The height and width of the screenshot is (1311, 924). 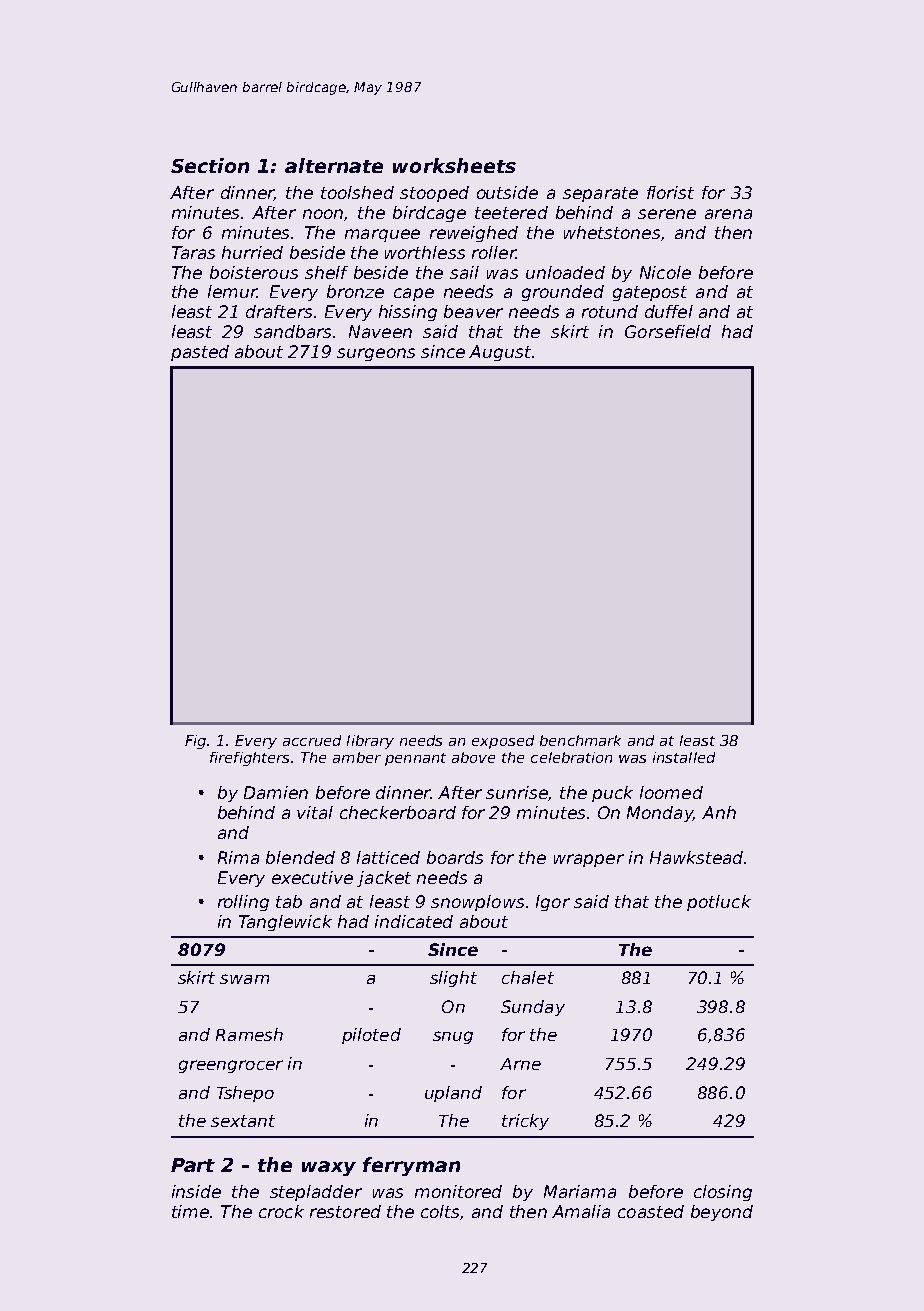 I want to click on Arne, so click(x=520, y=1064).
